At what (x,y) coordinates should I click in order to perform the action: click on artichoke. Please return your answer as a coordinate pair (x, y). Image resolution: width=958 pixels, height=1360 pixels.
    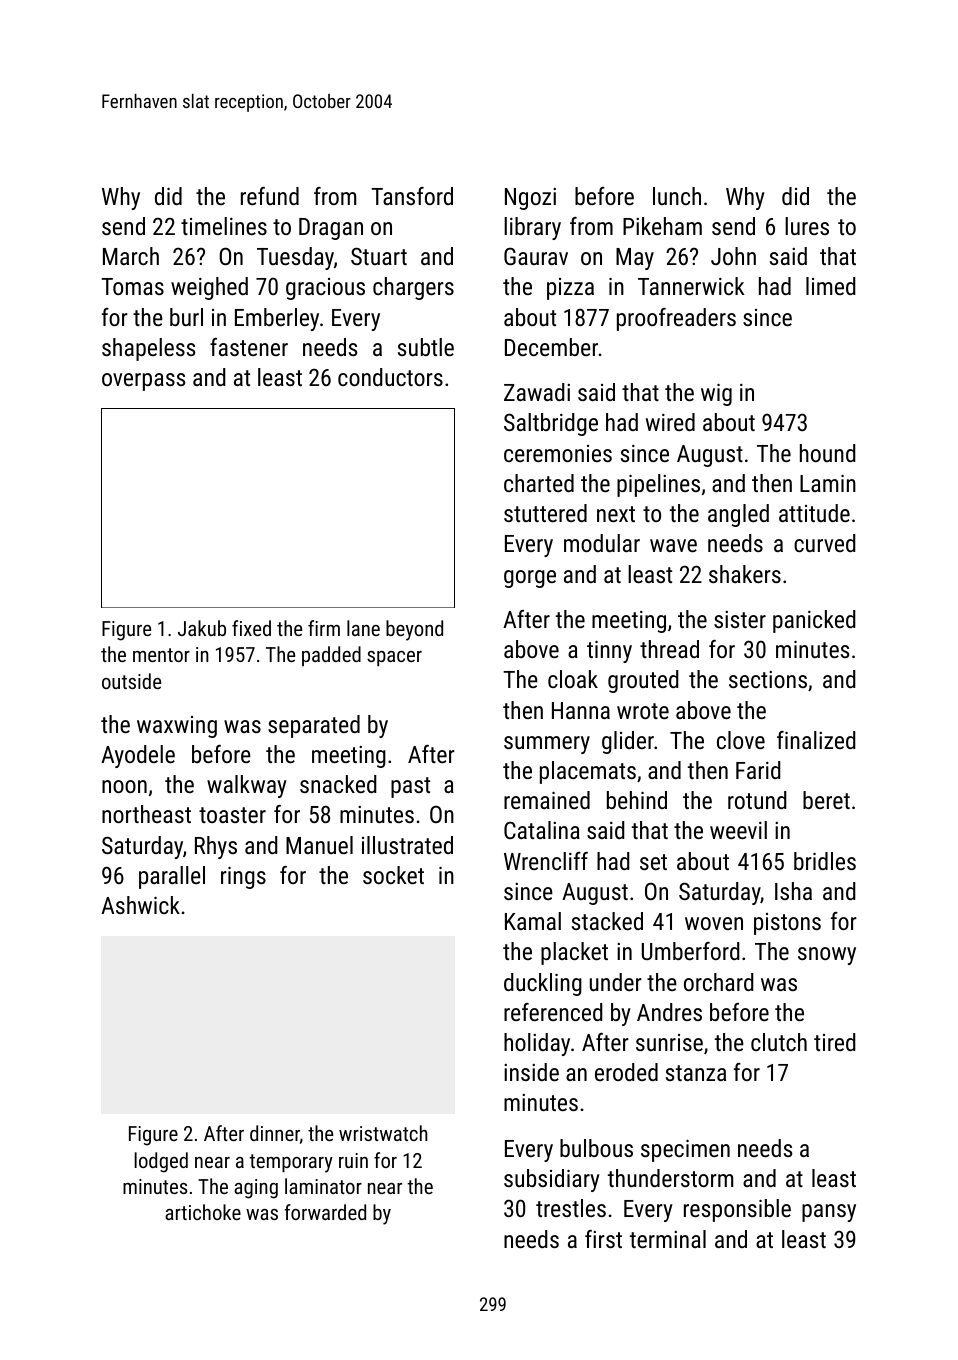
    Looking at the image, I should click on (203, 1212).
